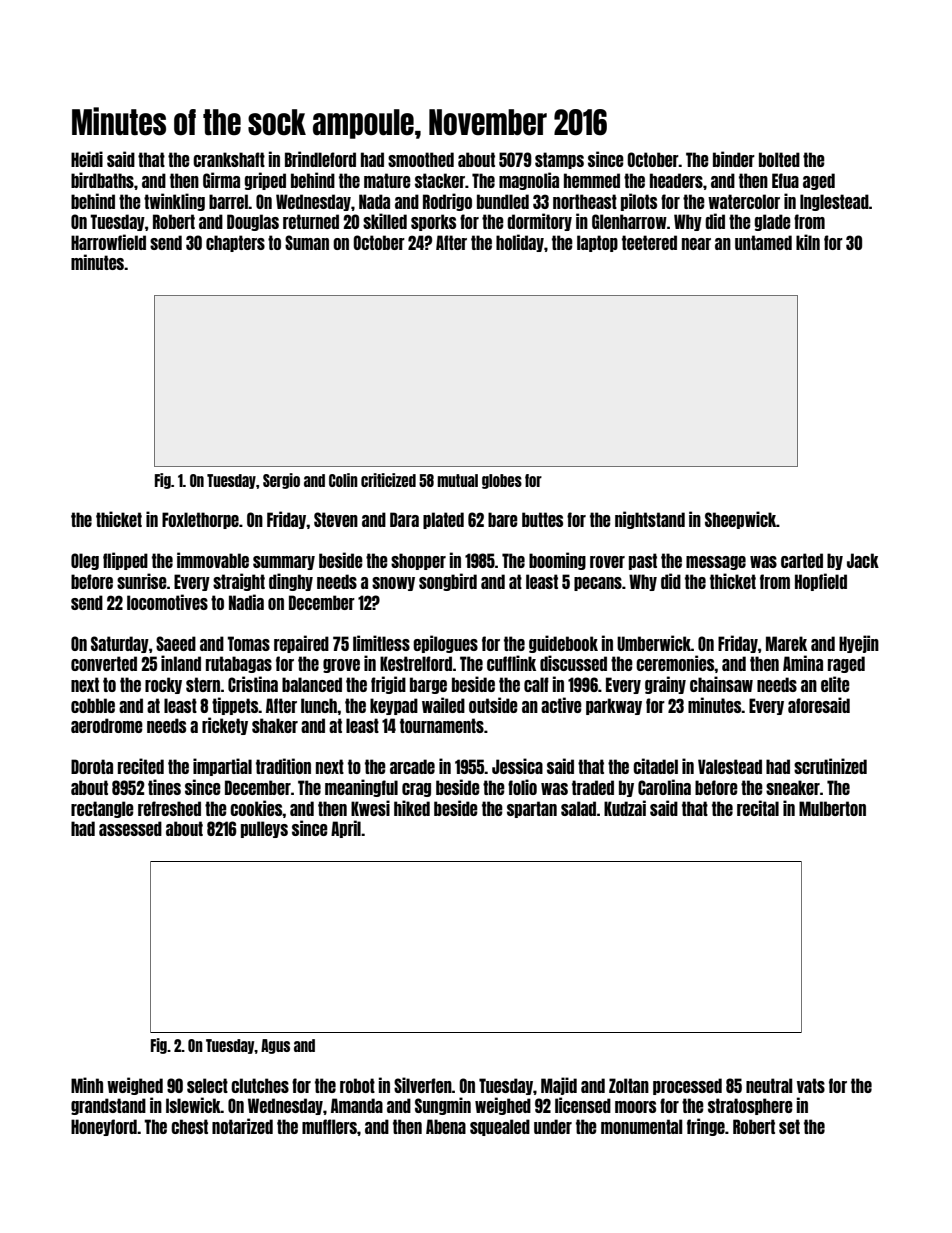 The height and width of the image is (1233, 952). I want to click on birdbaths, so click(102, 180).
